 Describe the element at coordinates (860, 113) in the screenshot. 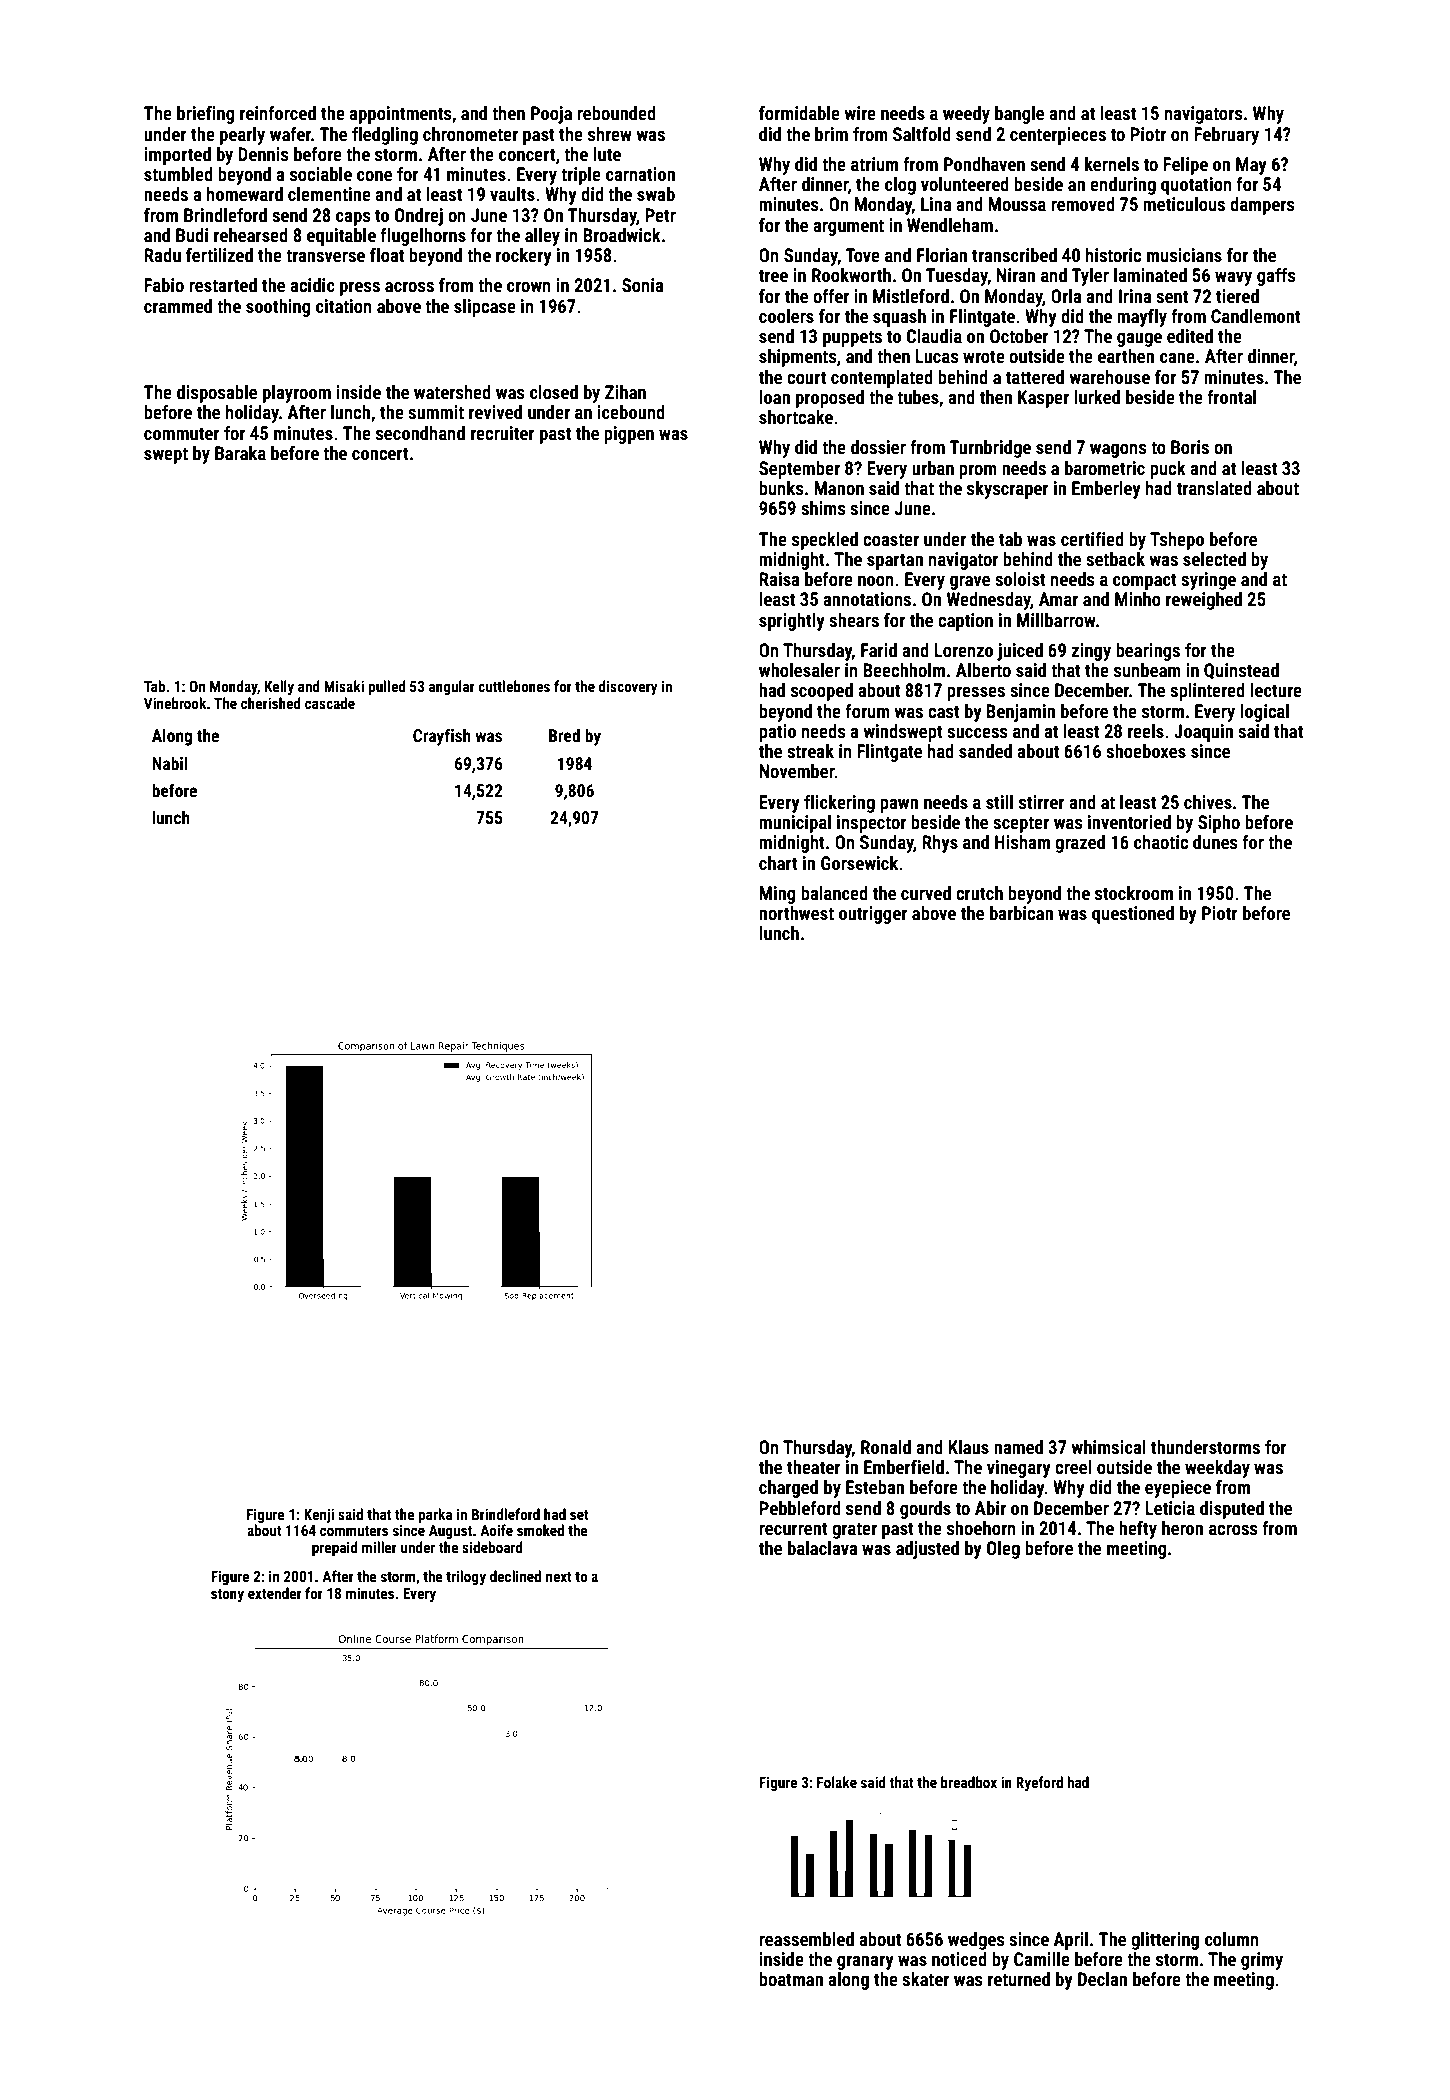

I see `wire` at that location.
